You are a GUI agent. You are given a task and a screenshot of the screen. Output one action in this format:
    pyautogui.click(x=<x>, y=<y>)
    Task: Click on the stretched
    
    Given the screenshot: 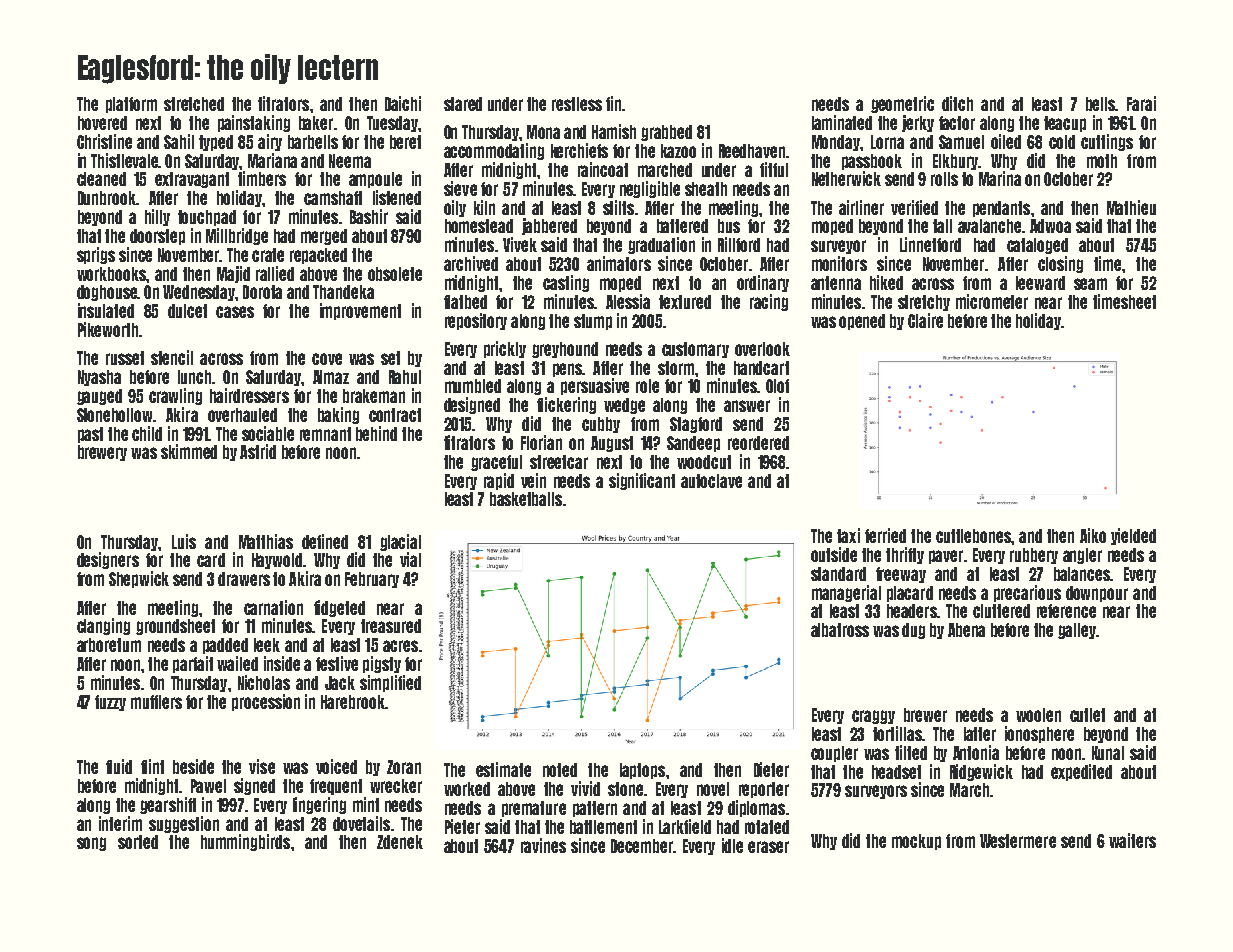 What is the action you would take?
    pyautogui.click(x=194, y=104)
